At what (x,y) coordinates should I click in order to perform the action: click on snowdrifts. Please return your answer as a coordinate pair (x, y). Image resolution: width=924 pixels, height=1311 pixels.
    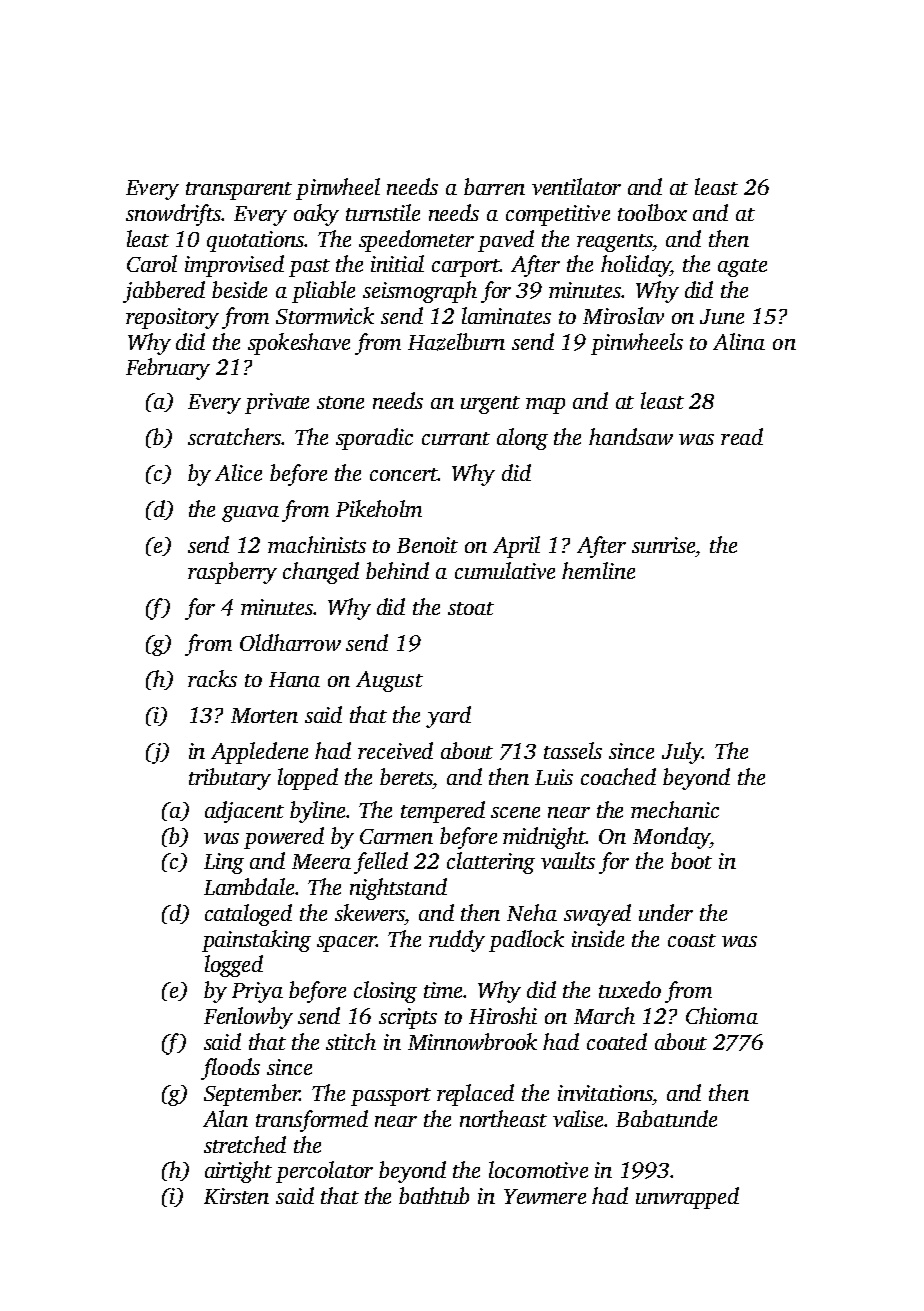
    Looking at the image, I should click on (174, 215).
